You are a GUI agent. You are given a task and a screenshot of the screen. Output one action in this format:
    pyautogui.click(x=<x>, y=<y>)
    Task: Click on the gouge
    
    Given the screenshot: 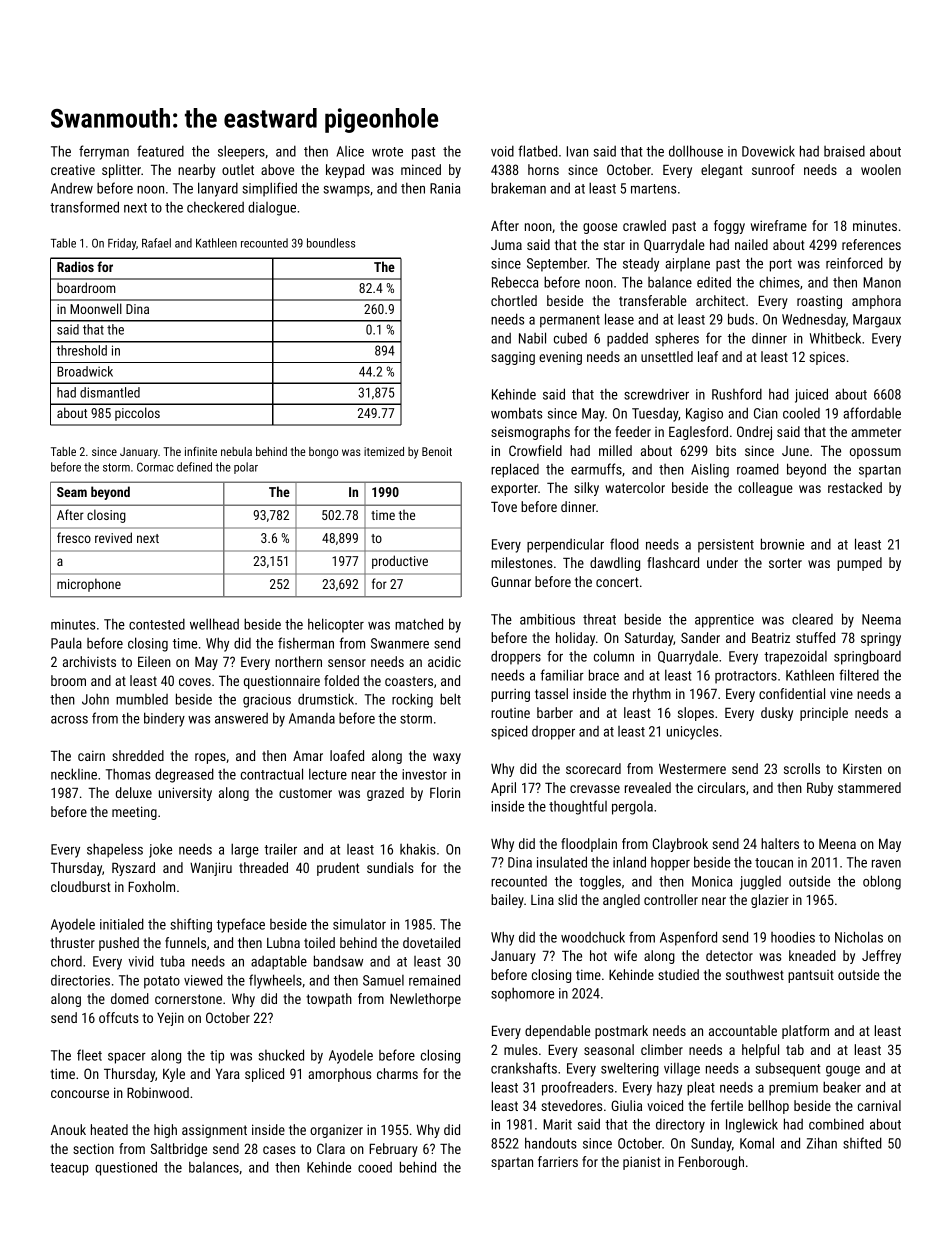 What is the action you would take?
    pyautogui.click(x=843, y=1071)
